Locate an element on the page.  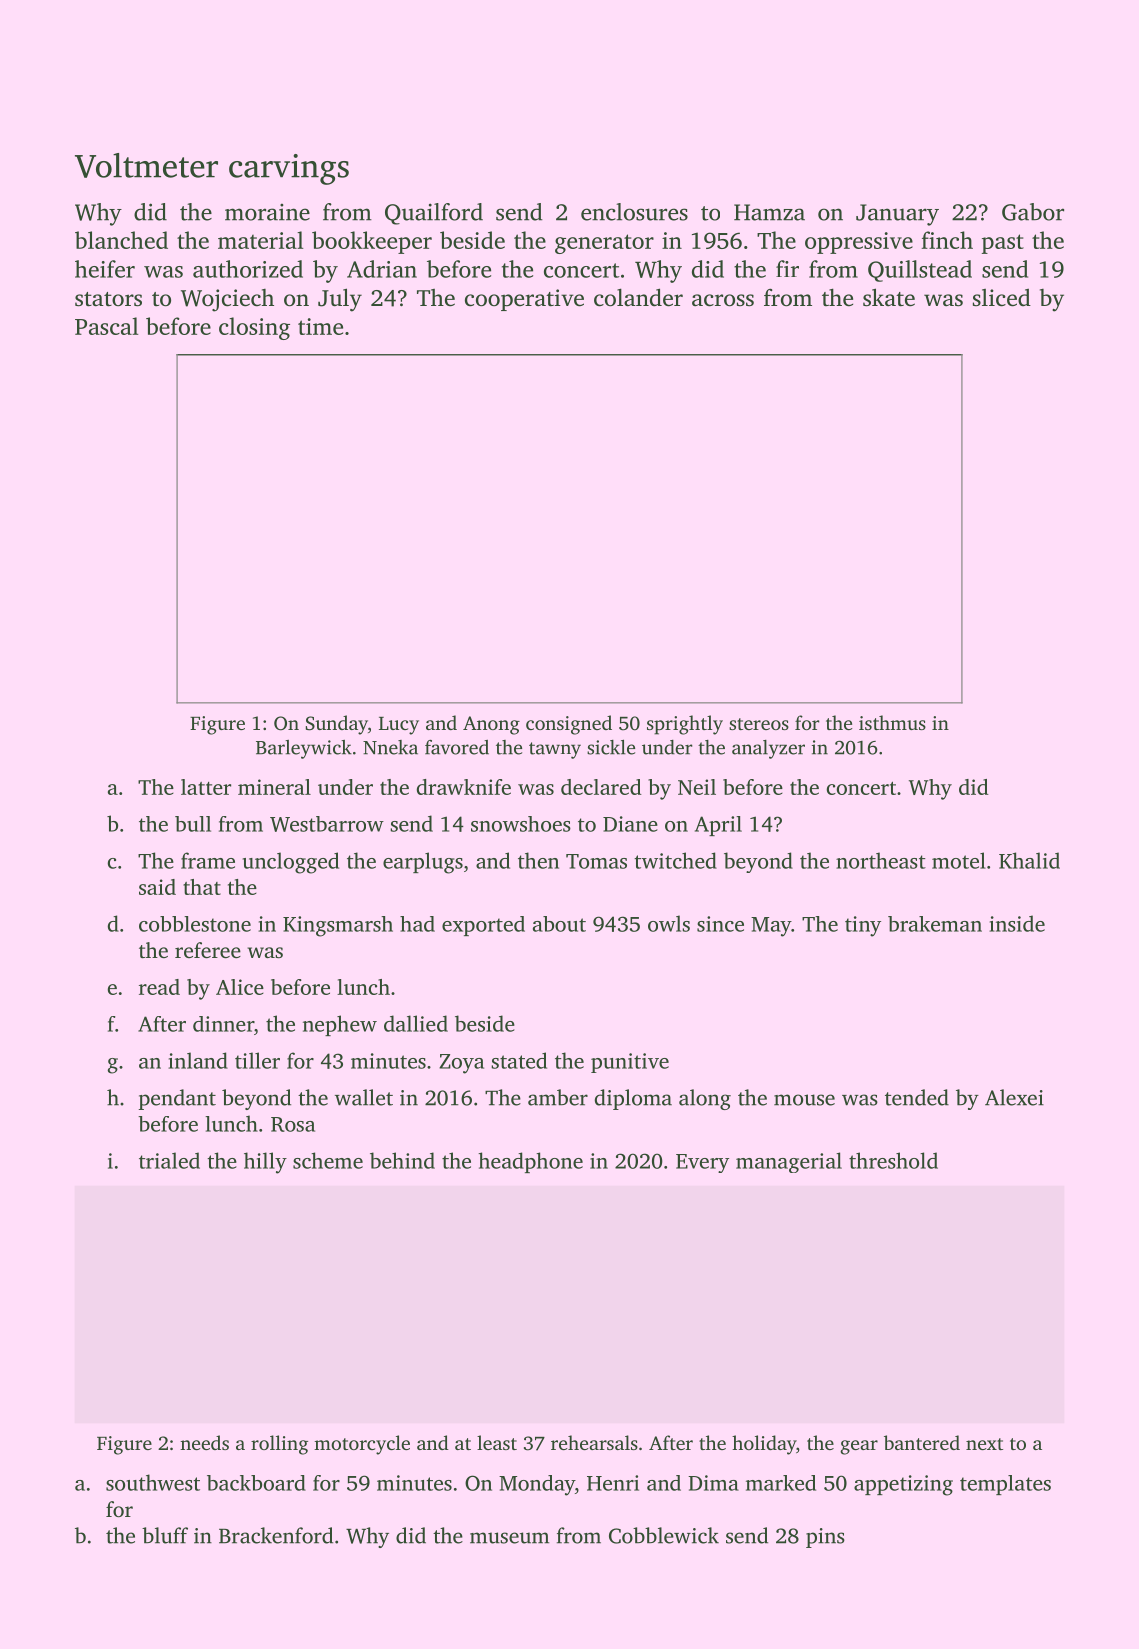
across is located at coordinates (723, 300).
